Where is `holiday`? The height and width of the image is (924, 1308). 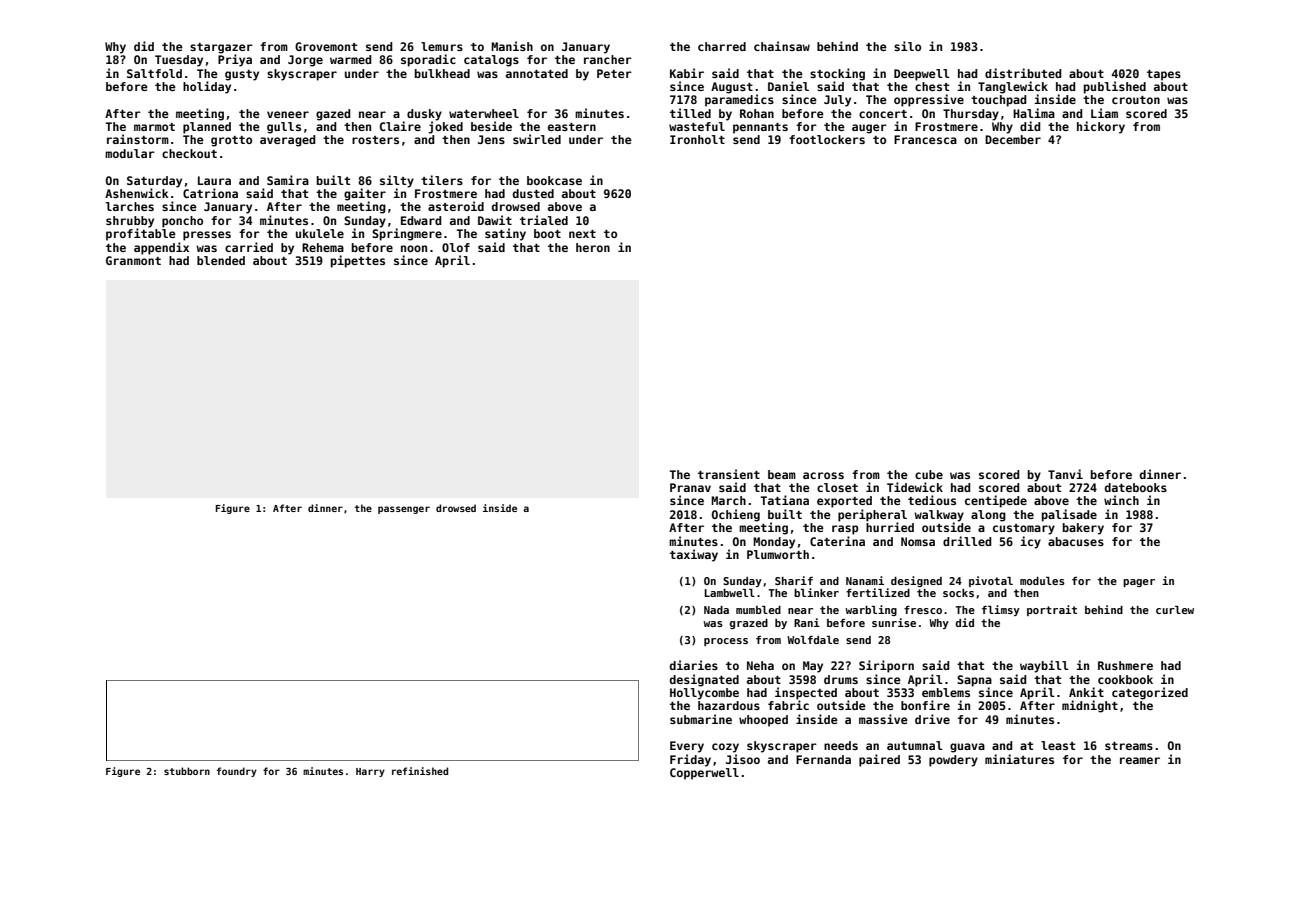 holiday is located at coordinates (207, 87).
